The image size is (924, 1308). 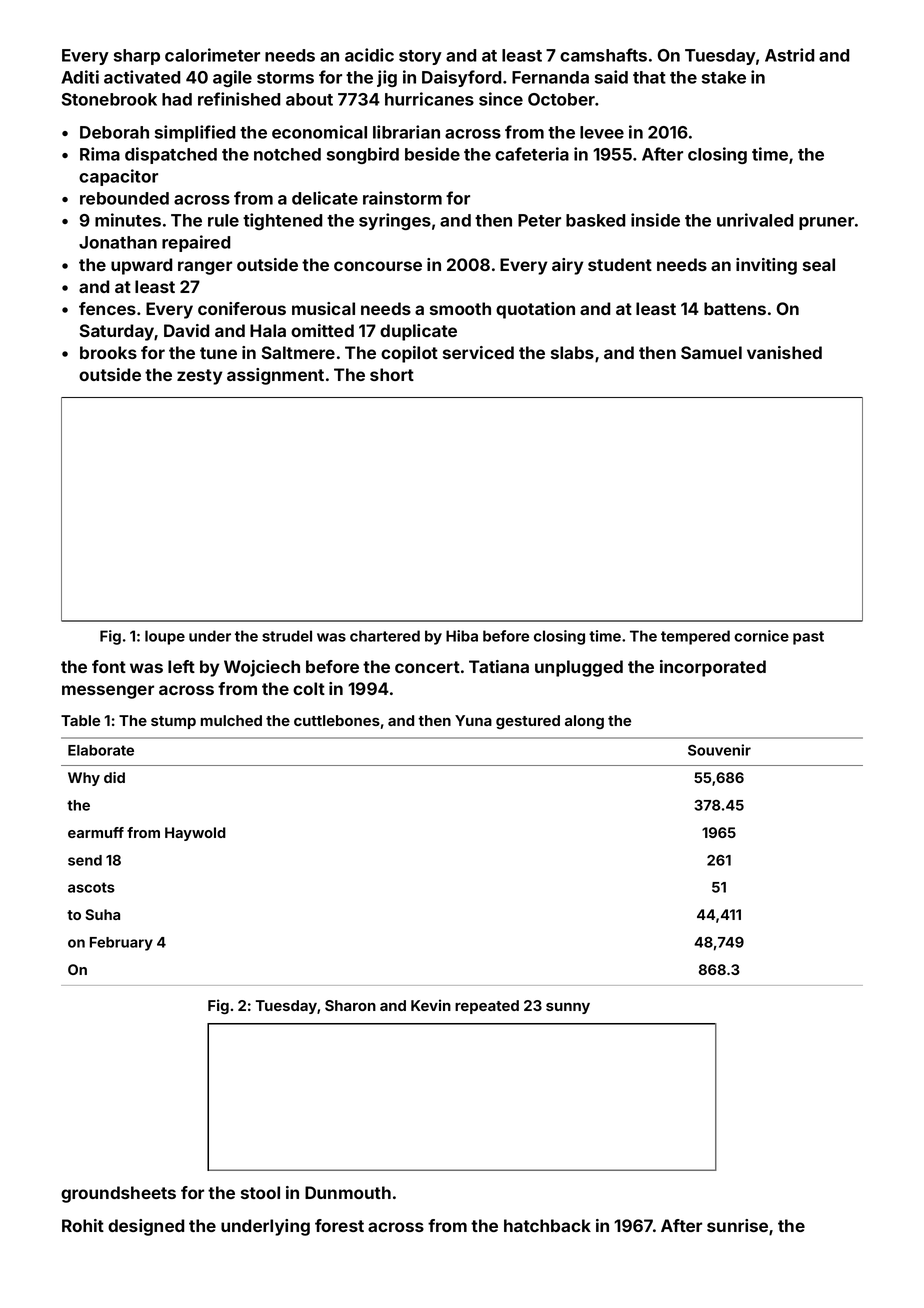 What do you see at coordinates (487, 1007) in the screenshot?
I see `repeated` at bounding box center [487, 1007].
